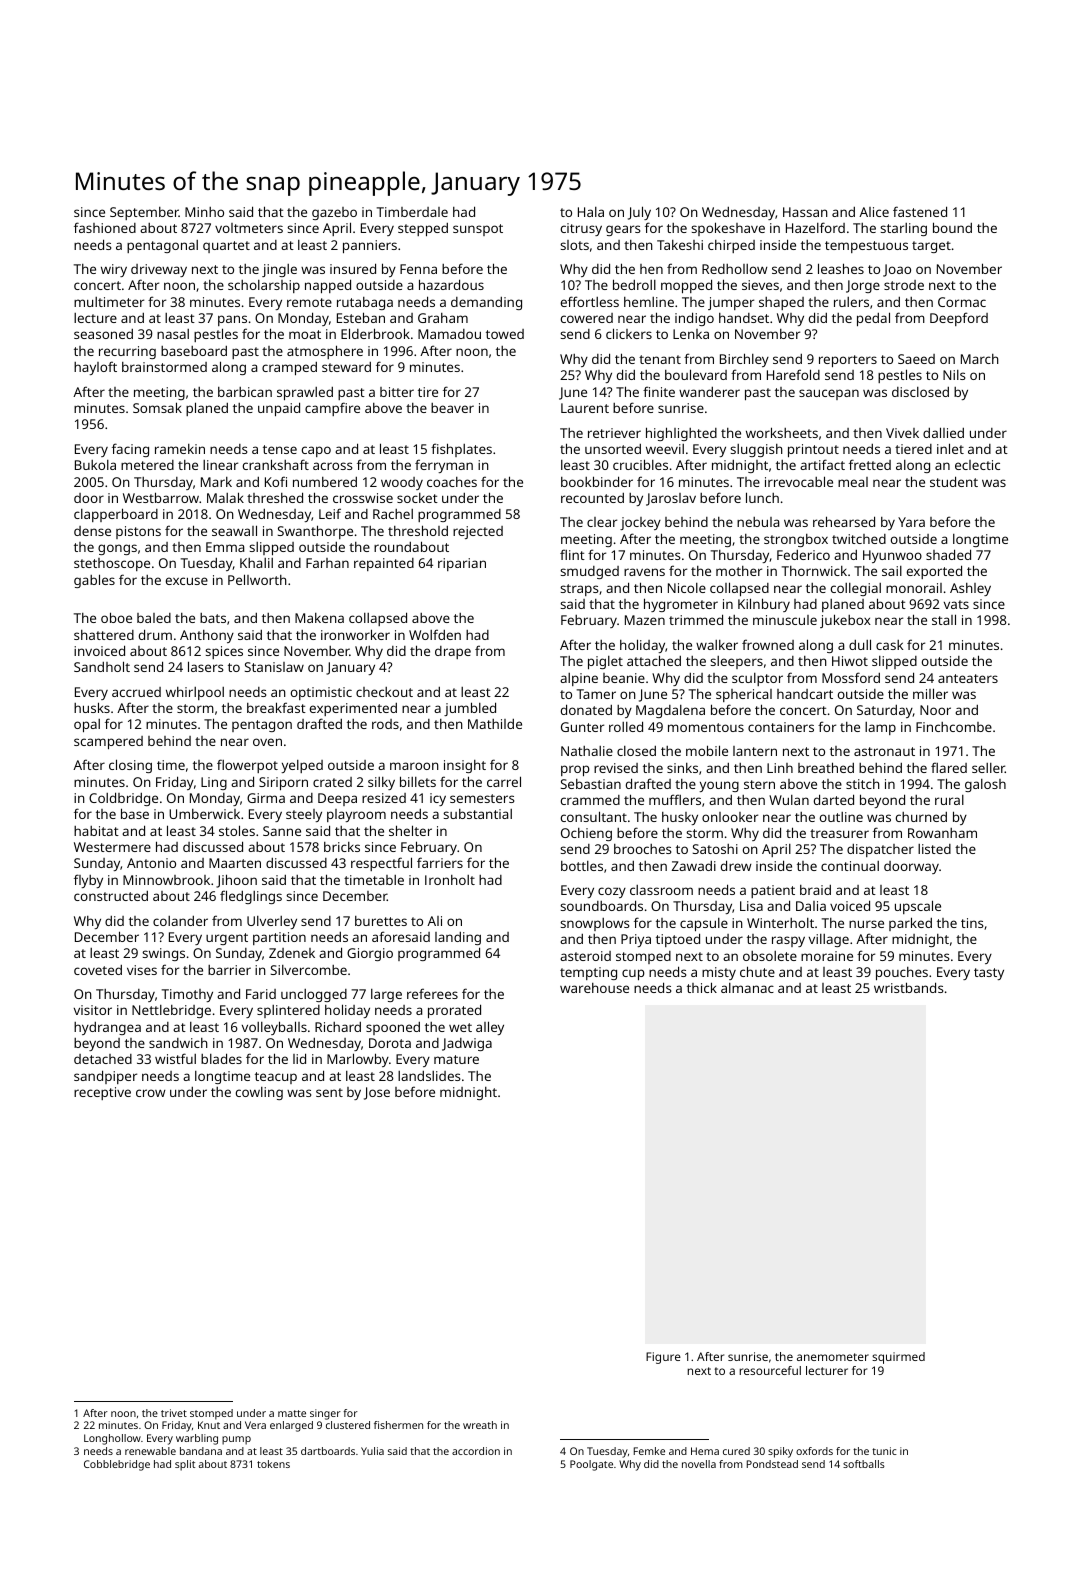 The height and width of the screenshot is (1571, 1085). I want to click on anemometer, so click(833, 1357).
